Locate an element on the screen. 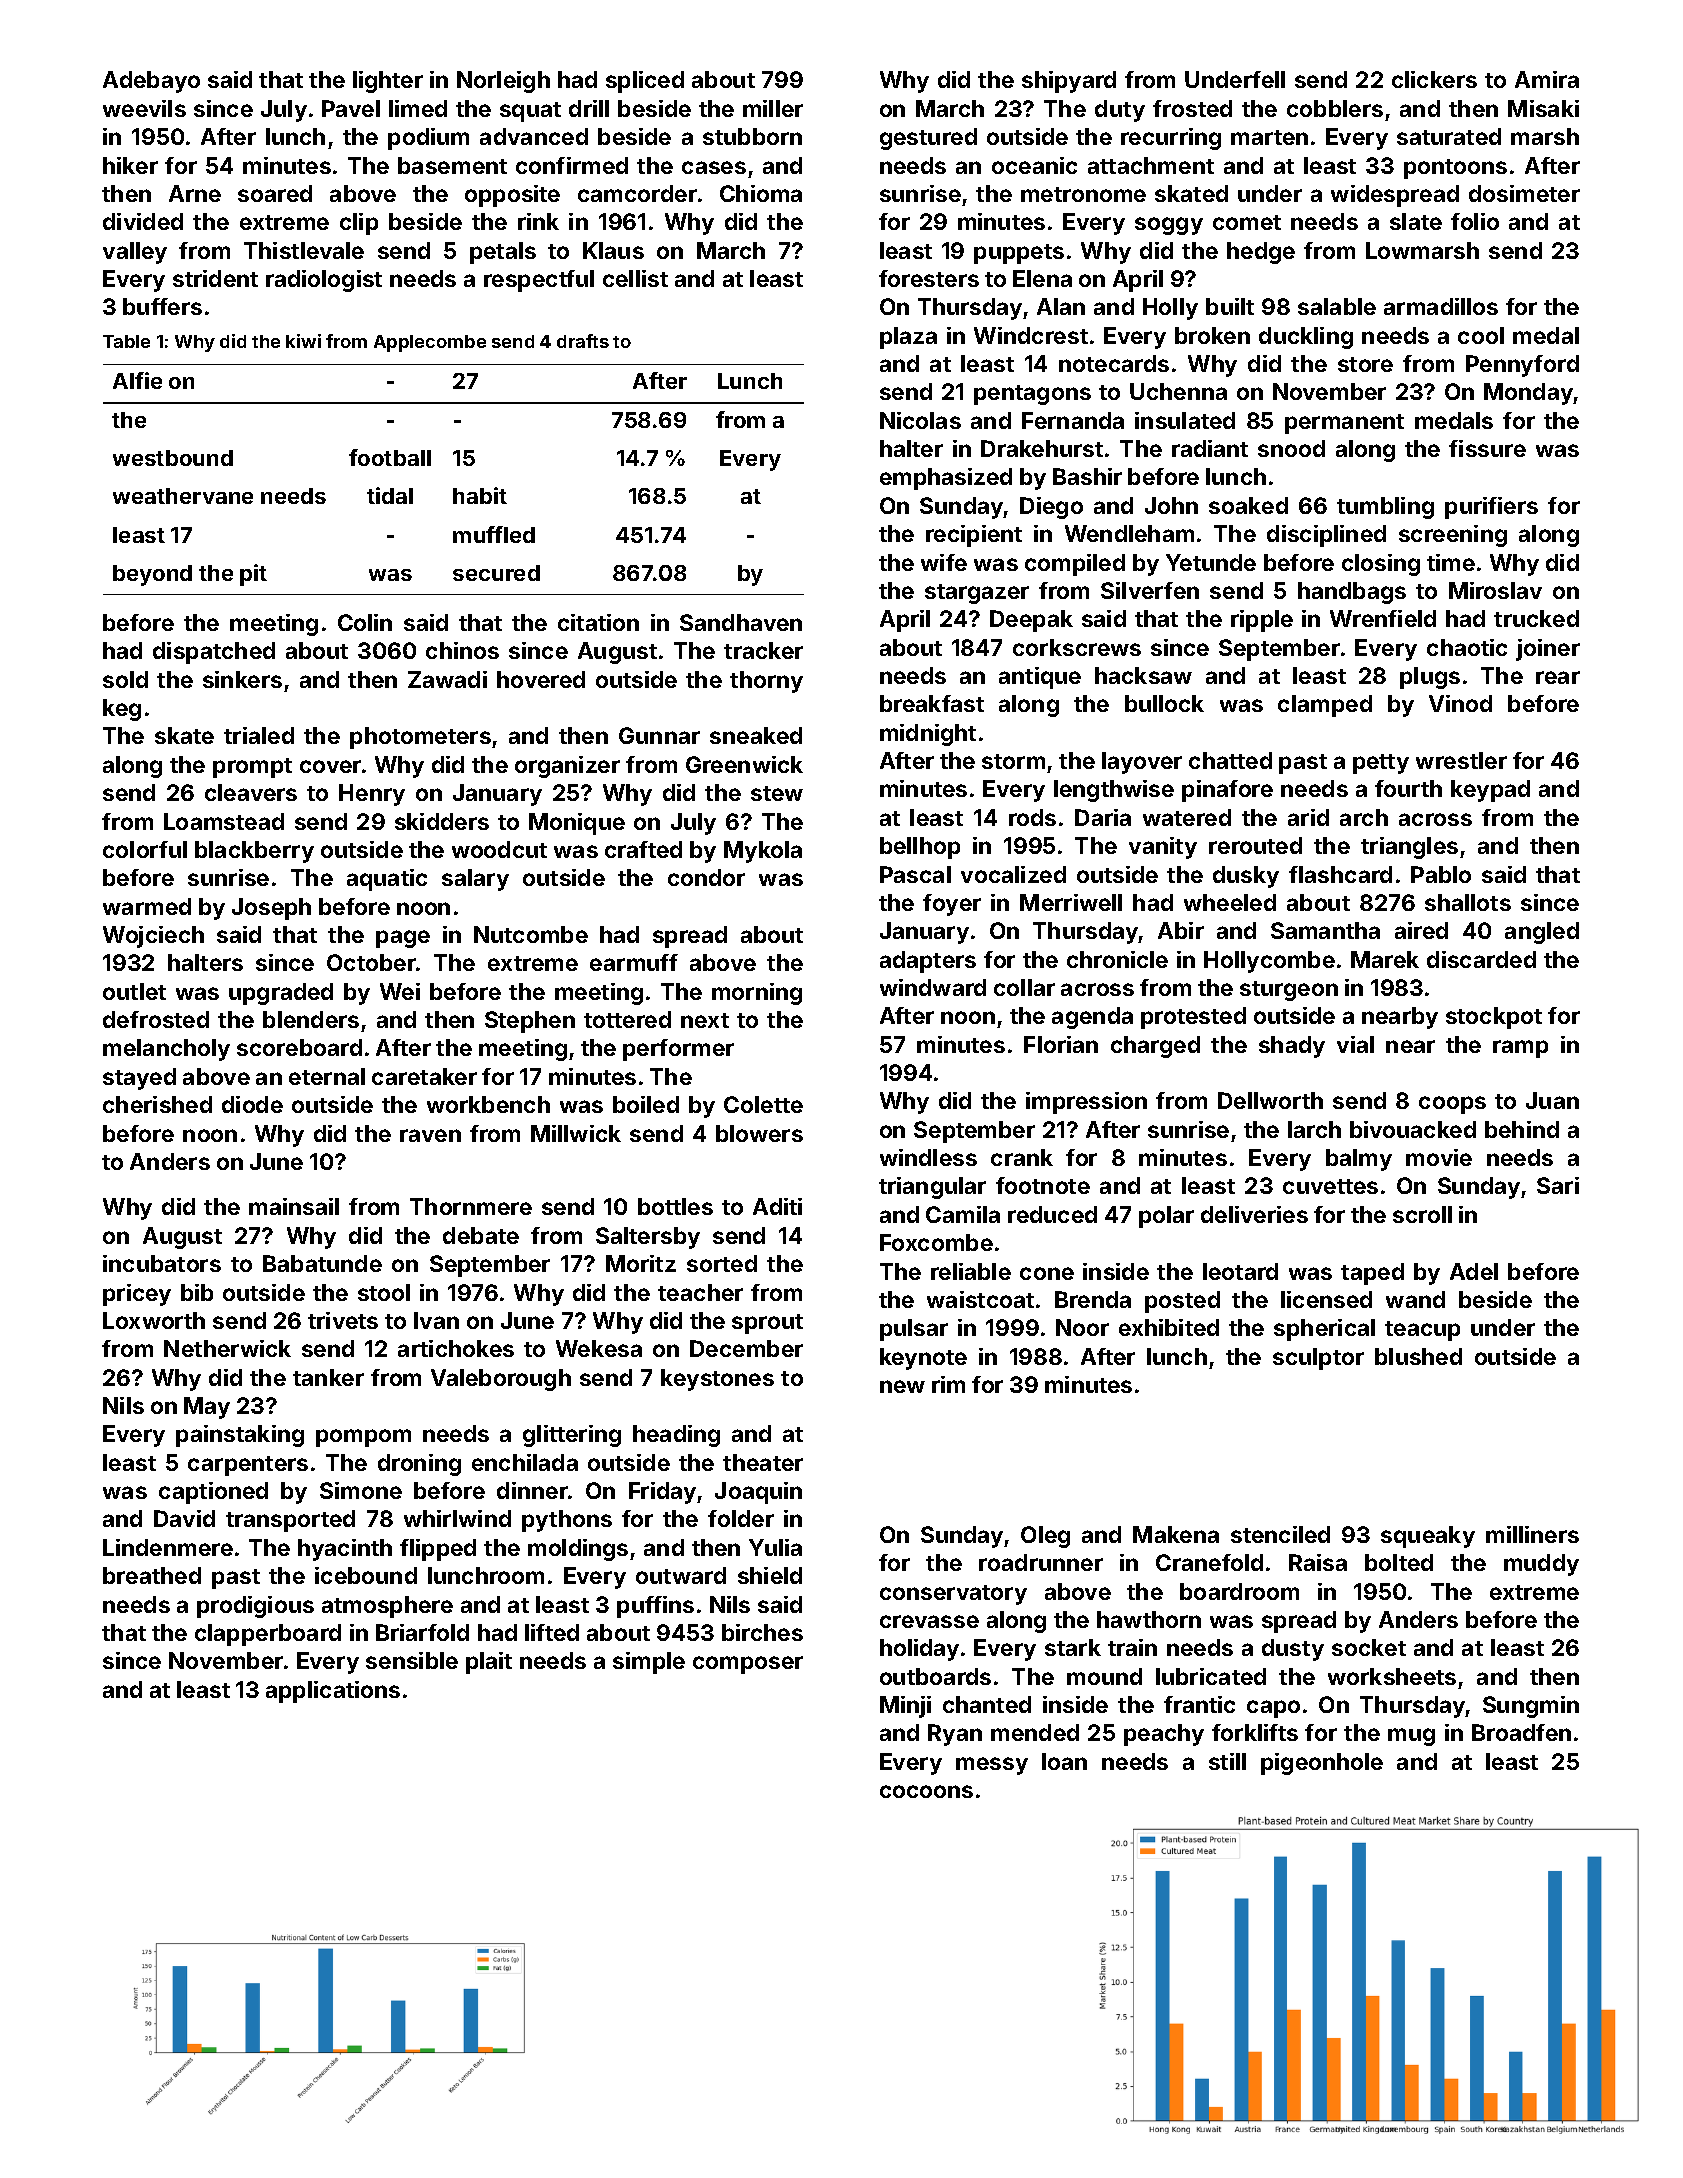 This screenshot has width=1683, height=2178. thorny is located at coordinates (766, 682).
